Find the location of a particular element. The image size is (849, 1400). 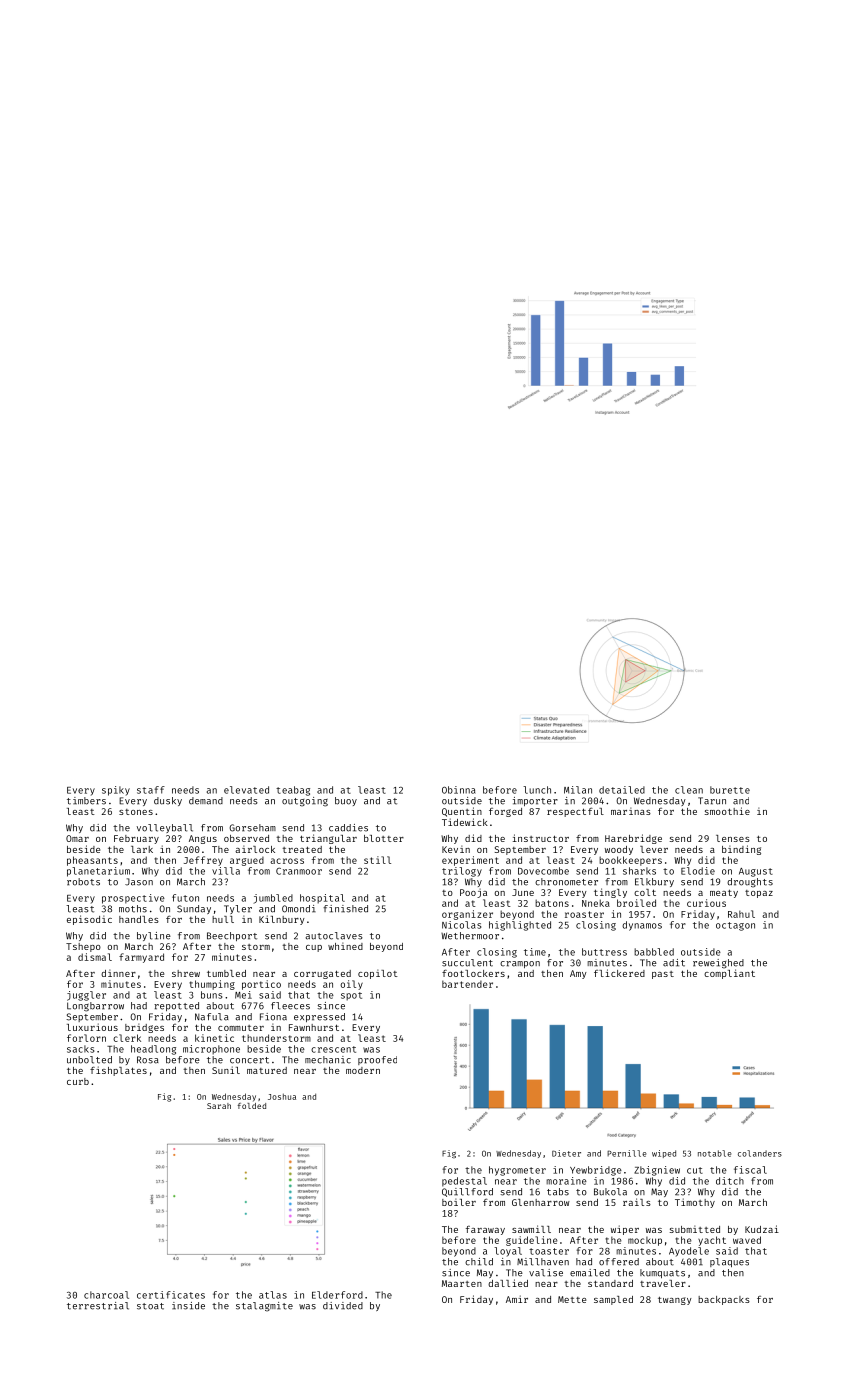

burette is located at coordinates (730, 790).
